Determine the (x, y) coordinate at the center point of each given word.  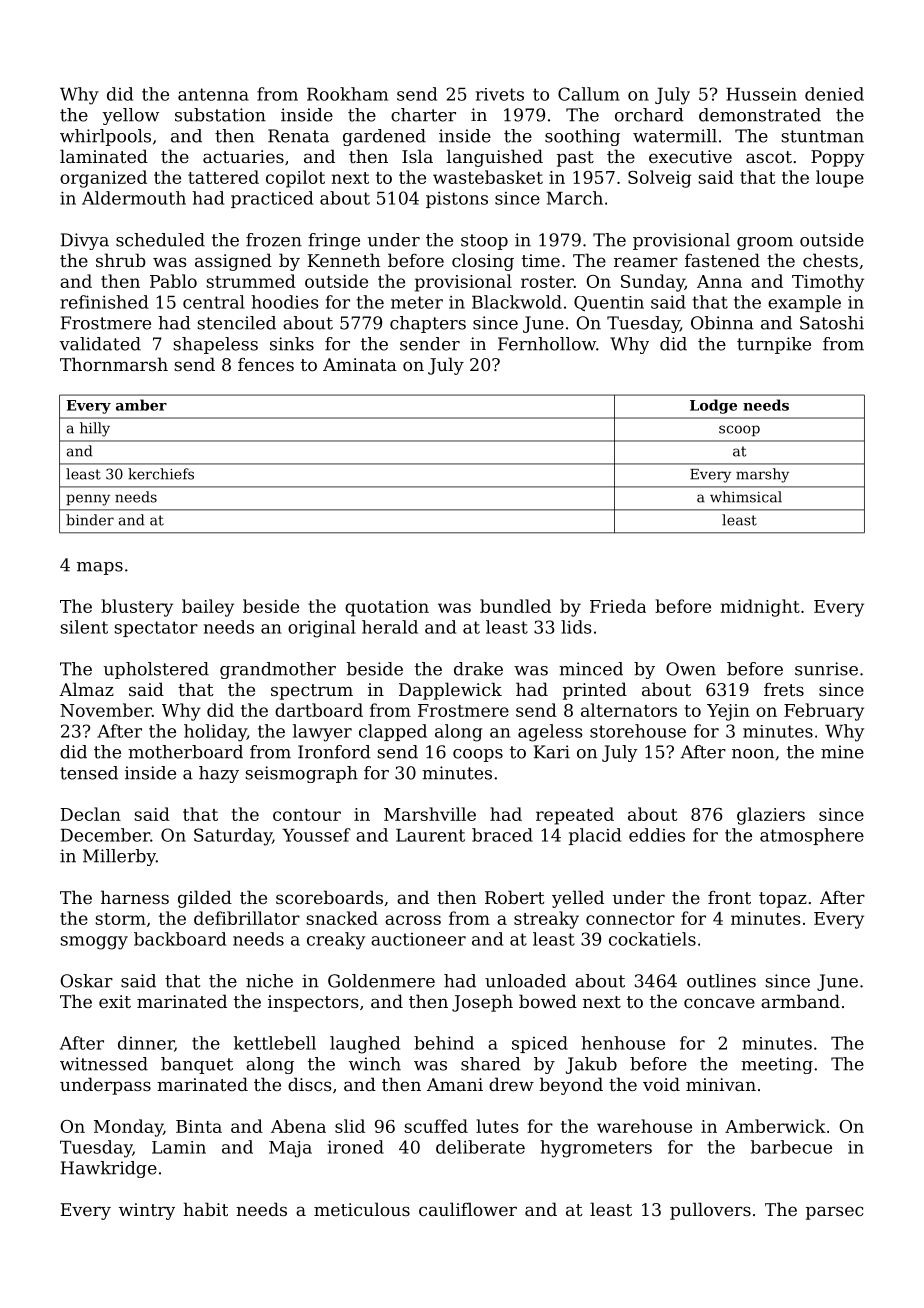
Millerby (119, 857)
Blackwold (517, 302)
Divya (85, 241)
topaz (783, 900)
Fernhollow (547, 344)
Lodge (713, 406)
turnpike (774, 345)
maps (100, 568)
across (413, 920)
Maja (290, 1149)
